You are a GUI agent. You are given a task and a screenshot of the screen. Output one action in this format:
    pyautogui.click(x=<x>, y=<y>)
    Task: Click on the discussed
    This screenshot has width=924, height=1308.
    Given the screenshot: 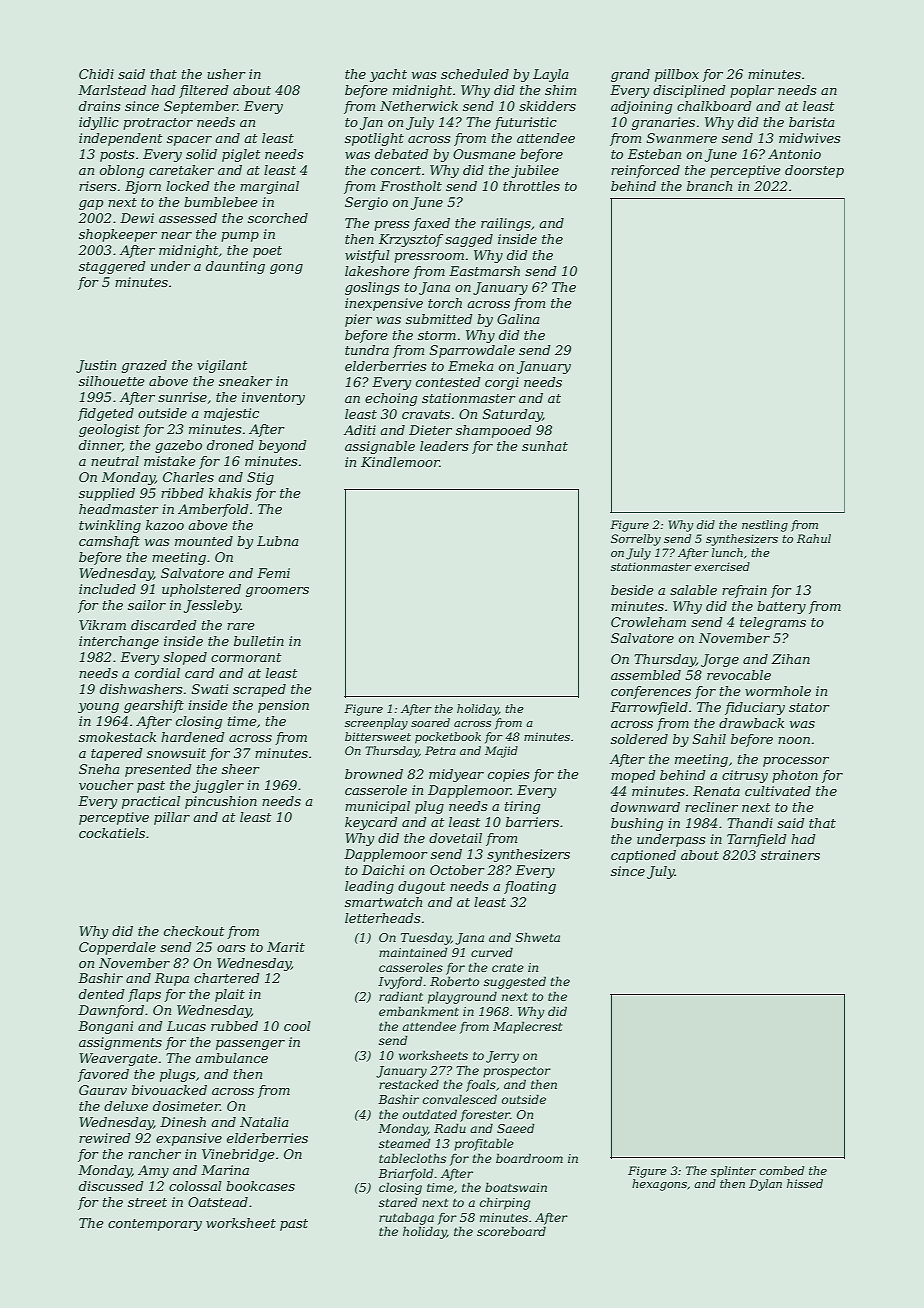 What is the action you would take?
    pyautogui.click(x=111, y=1186)
